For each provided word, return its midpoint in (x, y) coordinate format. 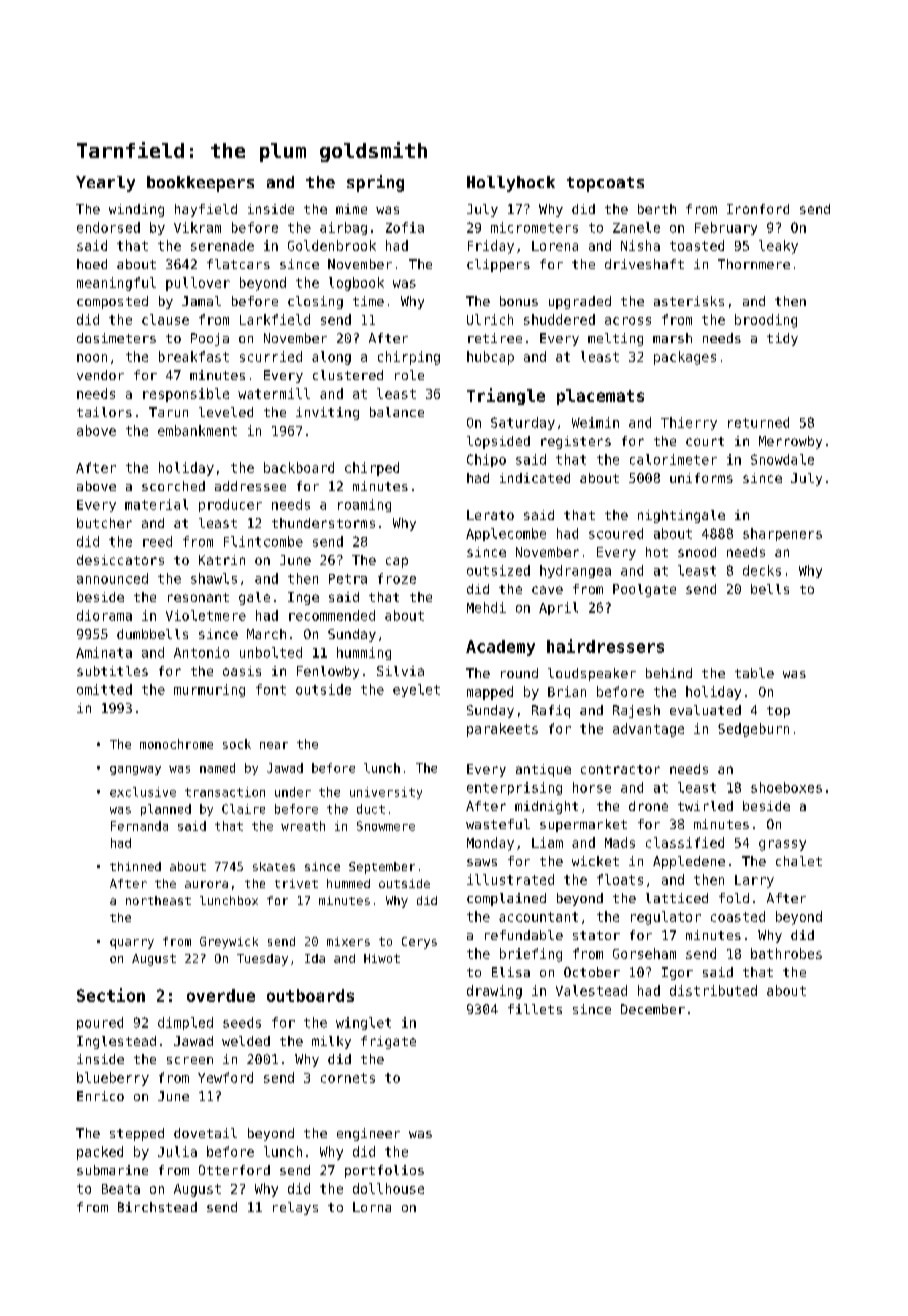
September (382, 868)
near (274, 745)
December (653, 1009)
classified (685, 842)
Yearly (105, 184)
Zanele (636, 227)
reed (157, 541)
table (754, 673)
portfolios (384, 1171)
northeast (158, 900)
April (558, 608)
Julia (177, 1151)
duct (371, 809)
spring (375, 183)
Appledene (689, 862)
